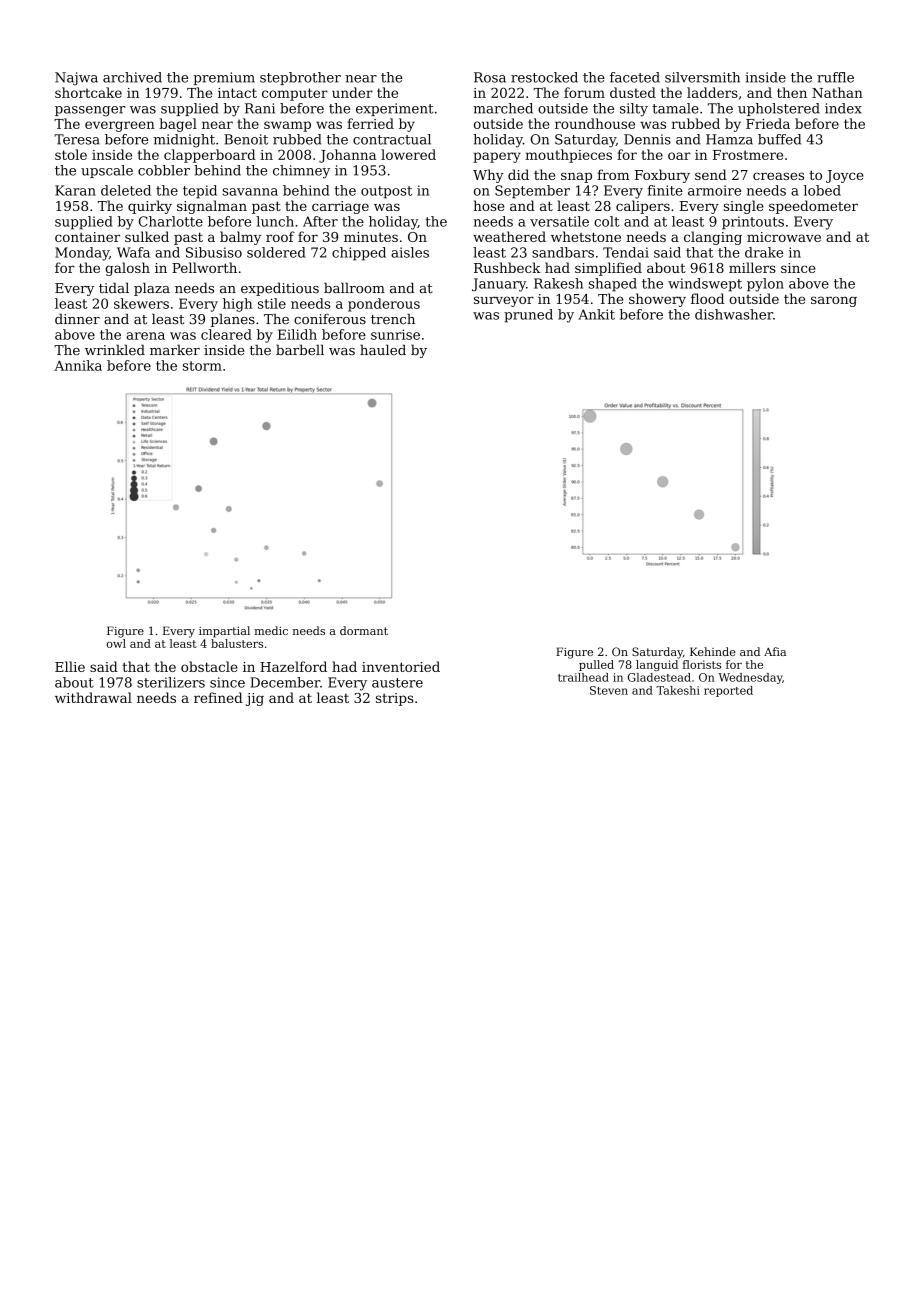  I want to click on strips, so click(394, 699).
